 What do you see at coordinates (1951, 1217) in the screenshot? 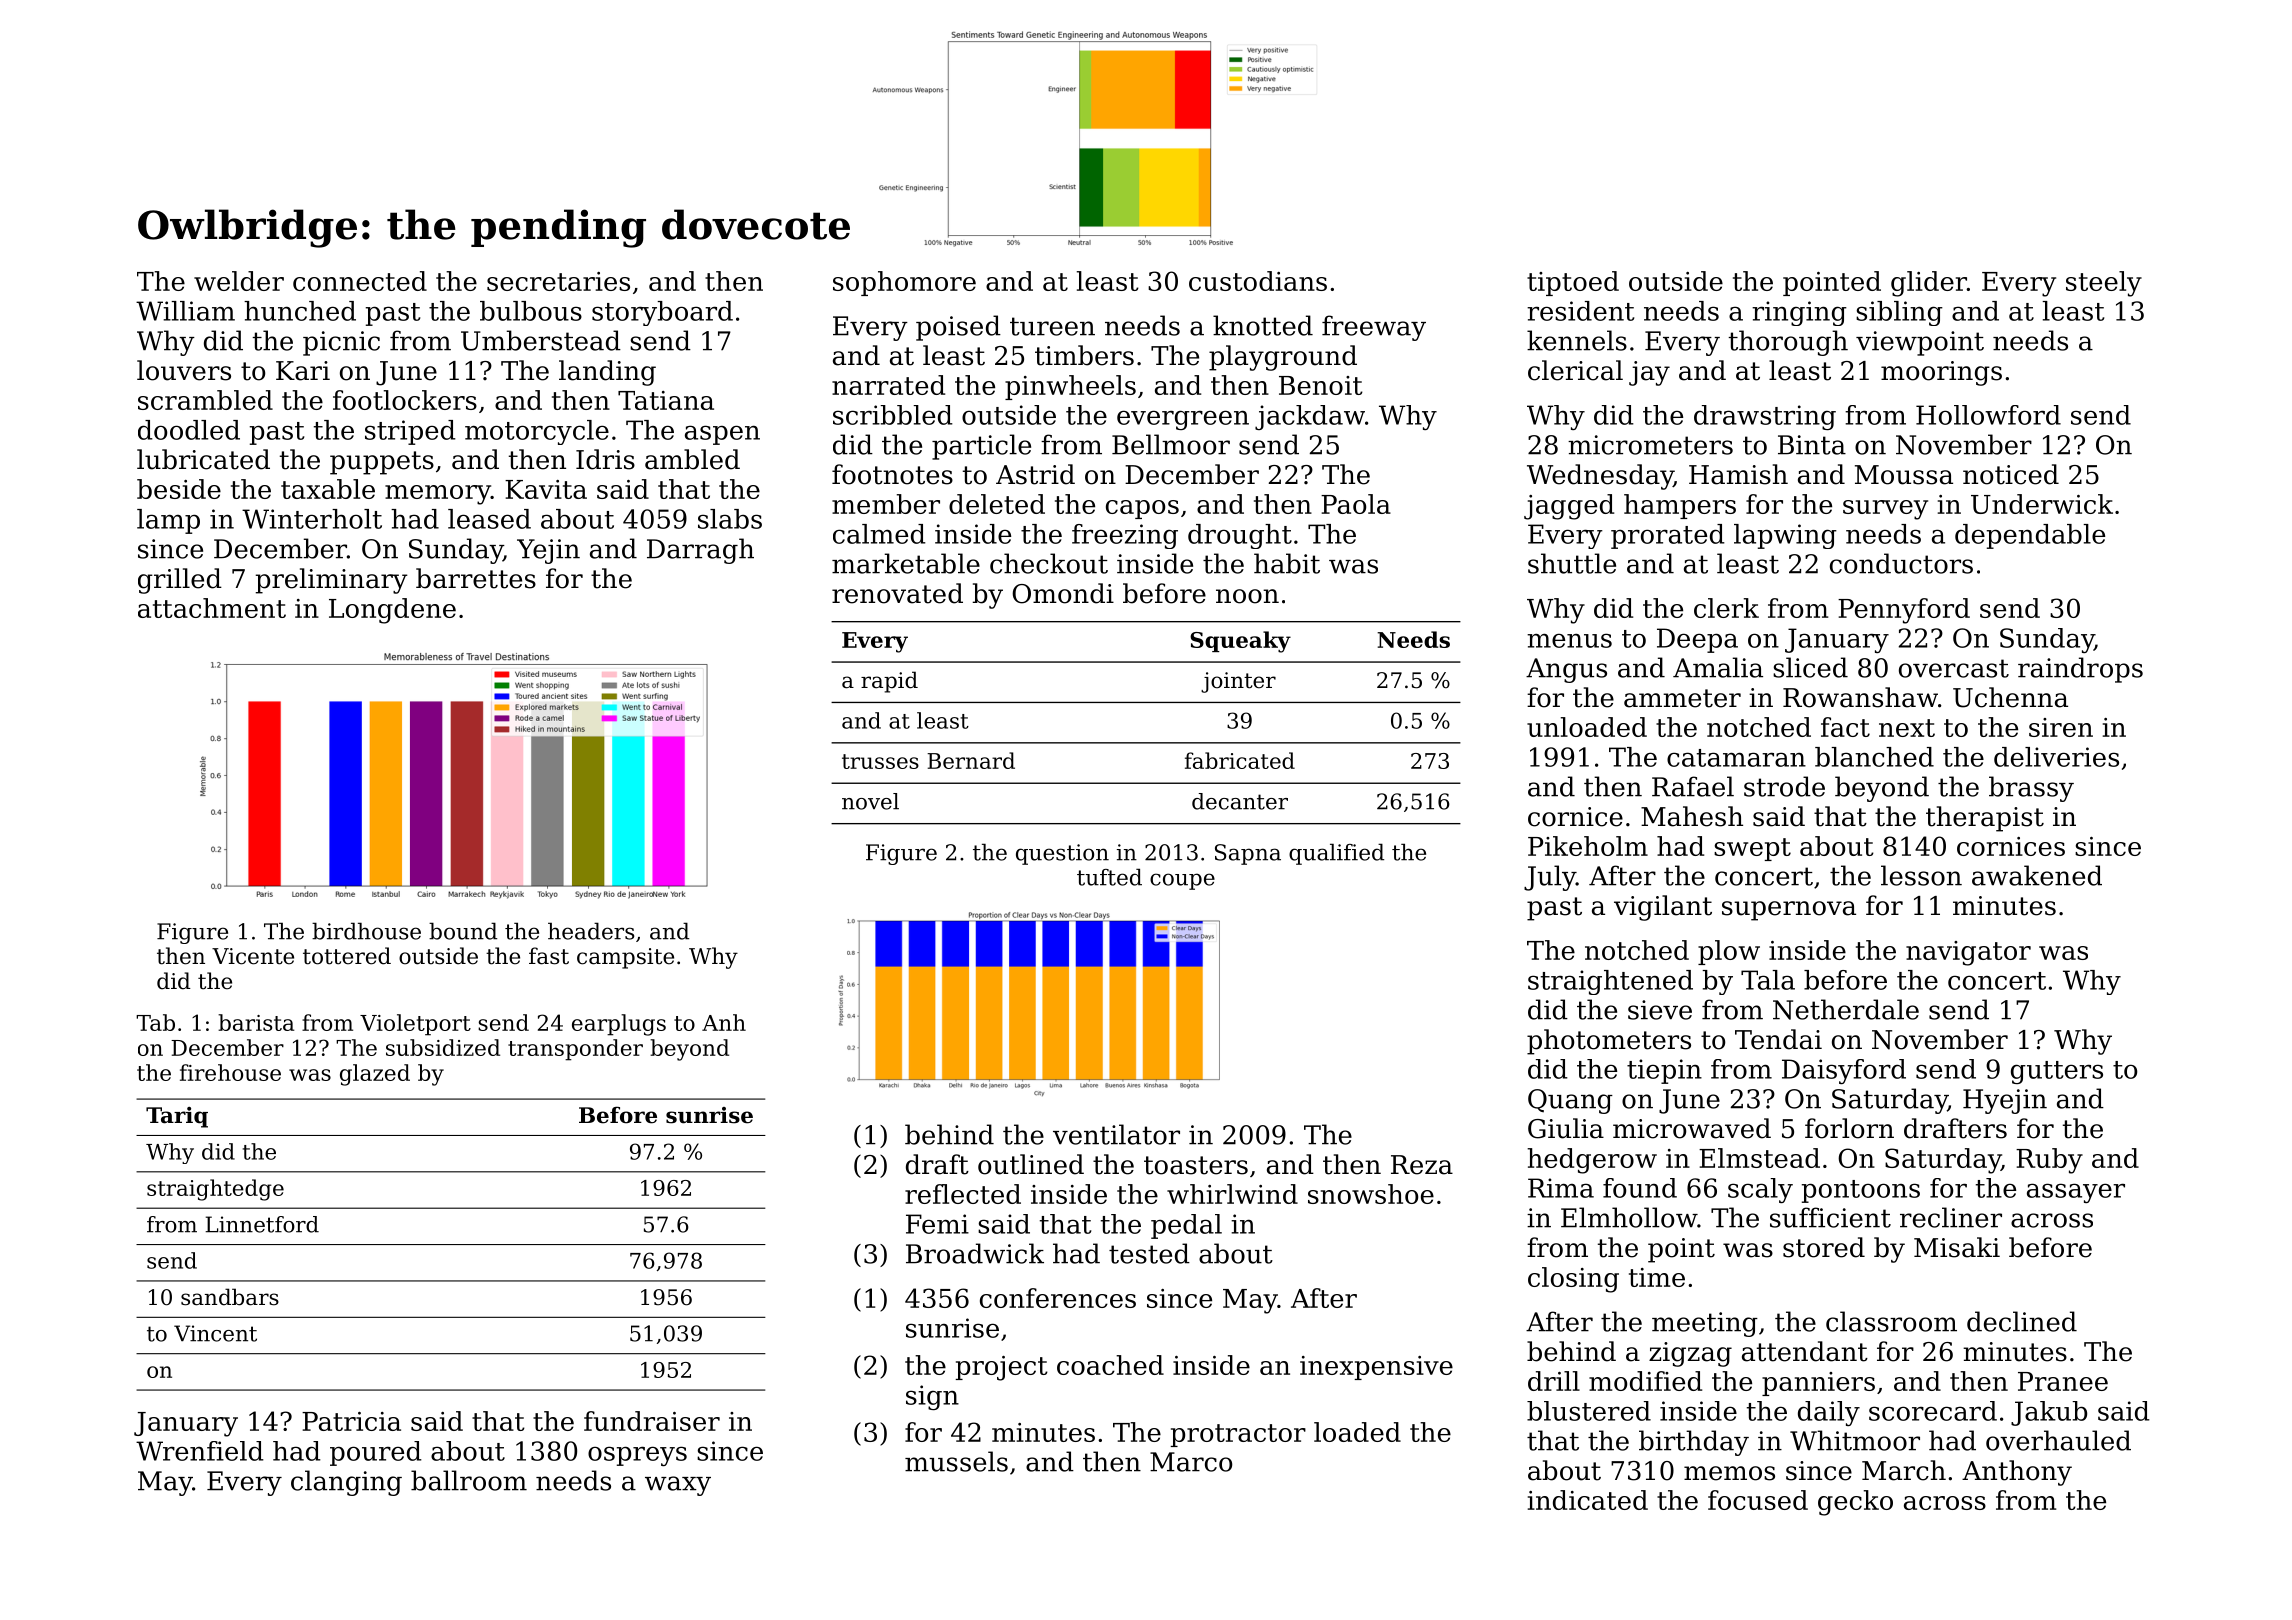
I see `recliner` at bounding box center [1951, 1217].
